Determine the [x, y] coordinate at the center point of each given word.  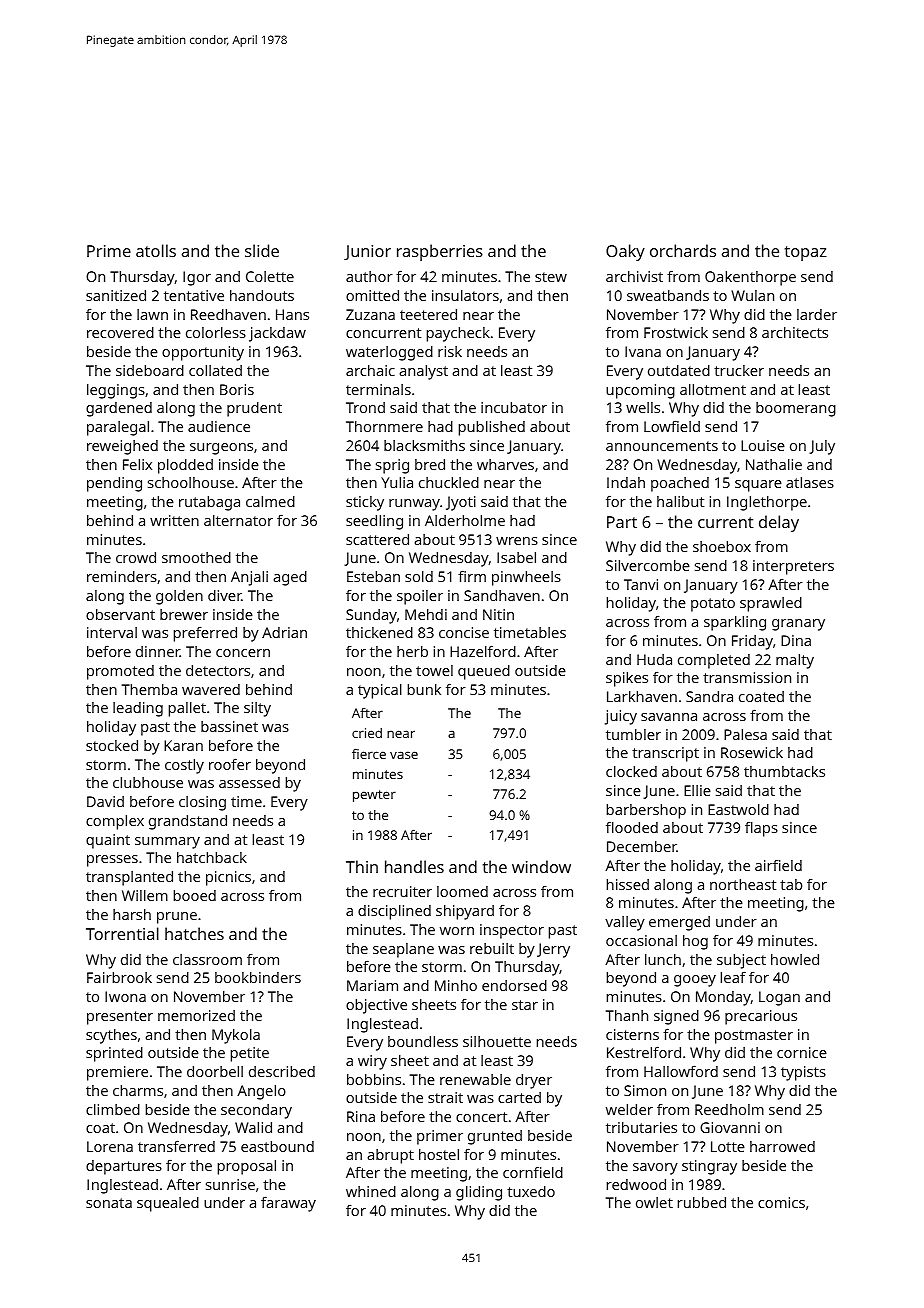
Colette [270, 276]
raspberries [440, 252]
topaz [806, 253]
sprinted [114, 1054]
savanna [669, 717]
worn [457, 931]
